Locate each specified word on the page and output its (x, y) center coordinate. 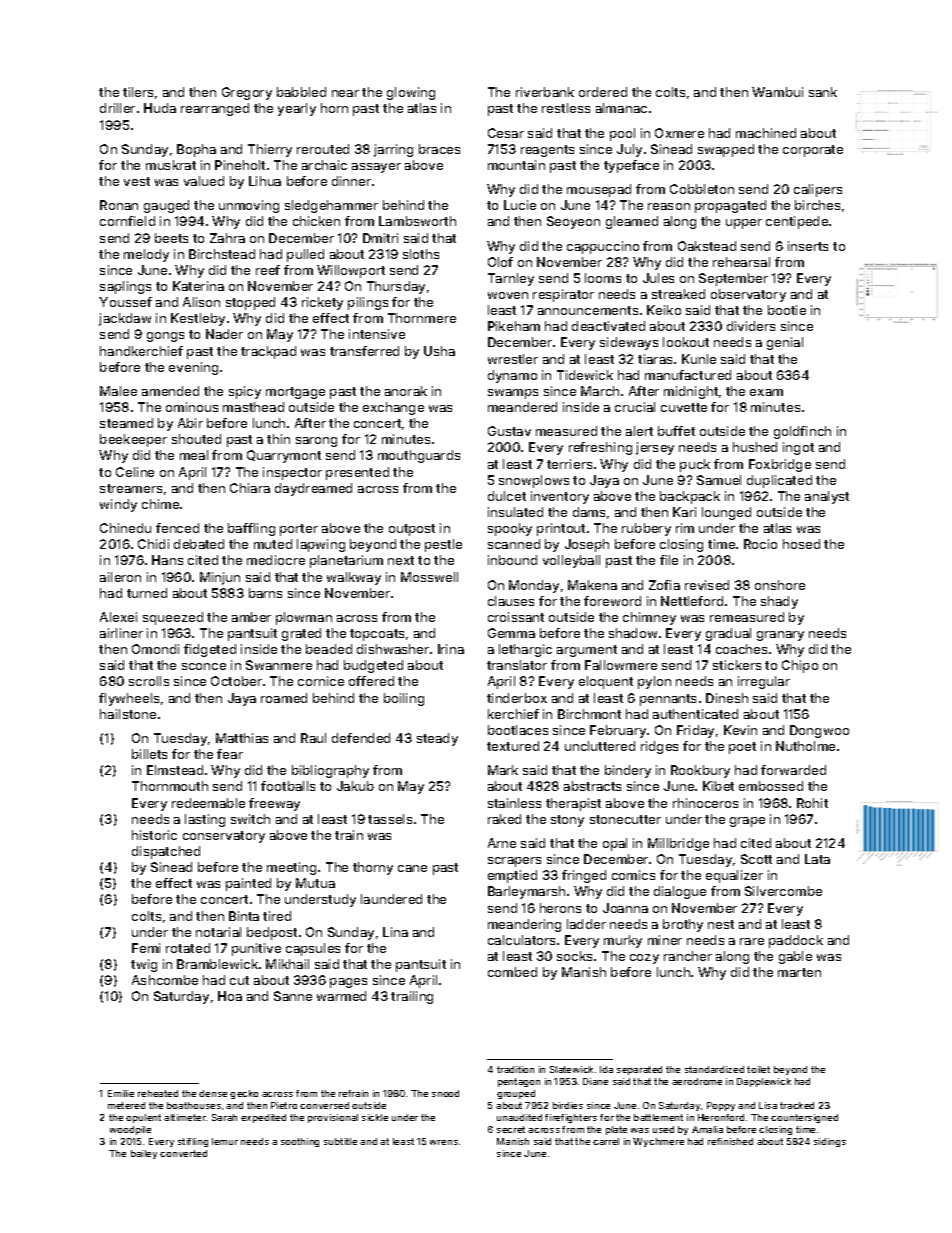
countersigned (804, 1118)
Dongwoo (819, 731)
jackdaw (125, 319)
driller (117, 108)
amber (251, 617)
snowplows (534, 481)
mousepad (599, 190)
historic (154, 835)
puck (695, 465)
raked (504, 819)
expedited (263, 1118)
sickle (375, 1117)
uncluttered (600, 746)
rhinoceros (705, 803)
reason (669, 206)
